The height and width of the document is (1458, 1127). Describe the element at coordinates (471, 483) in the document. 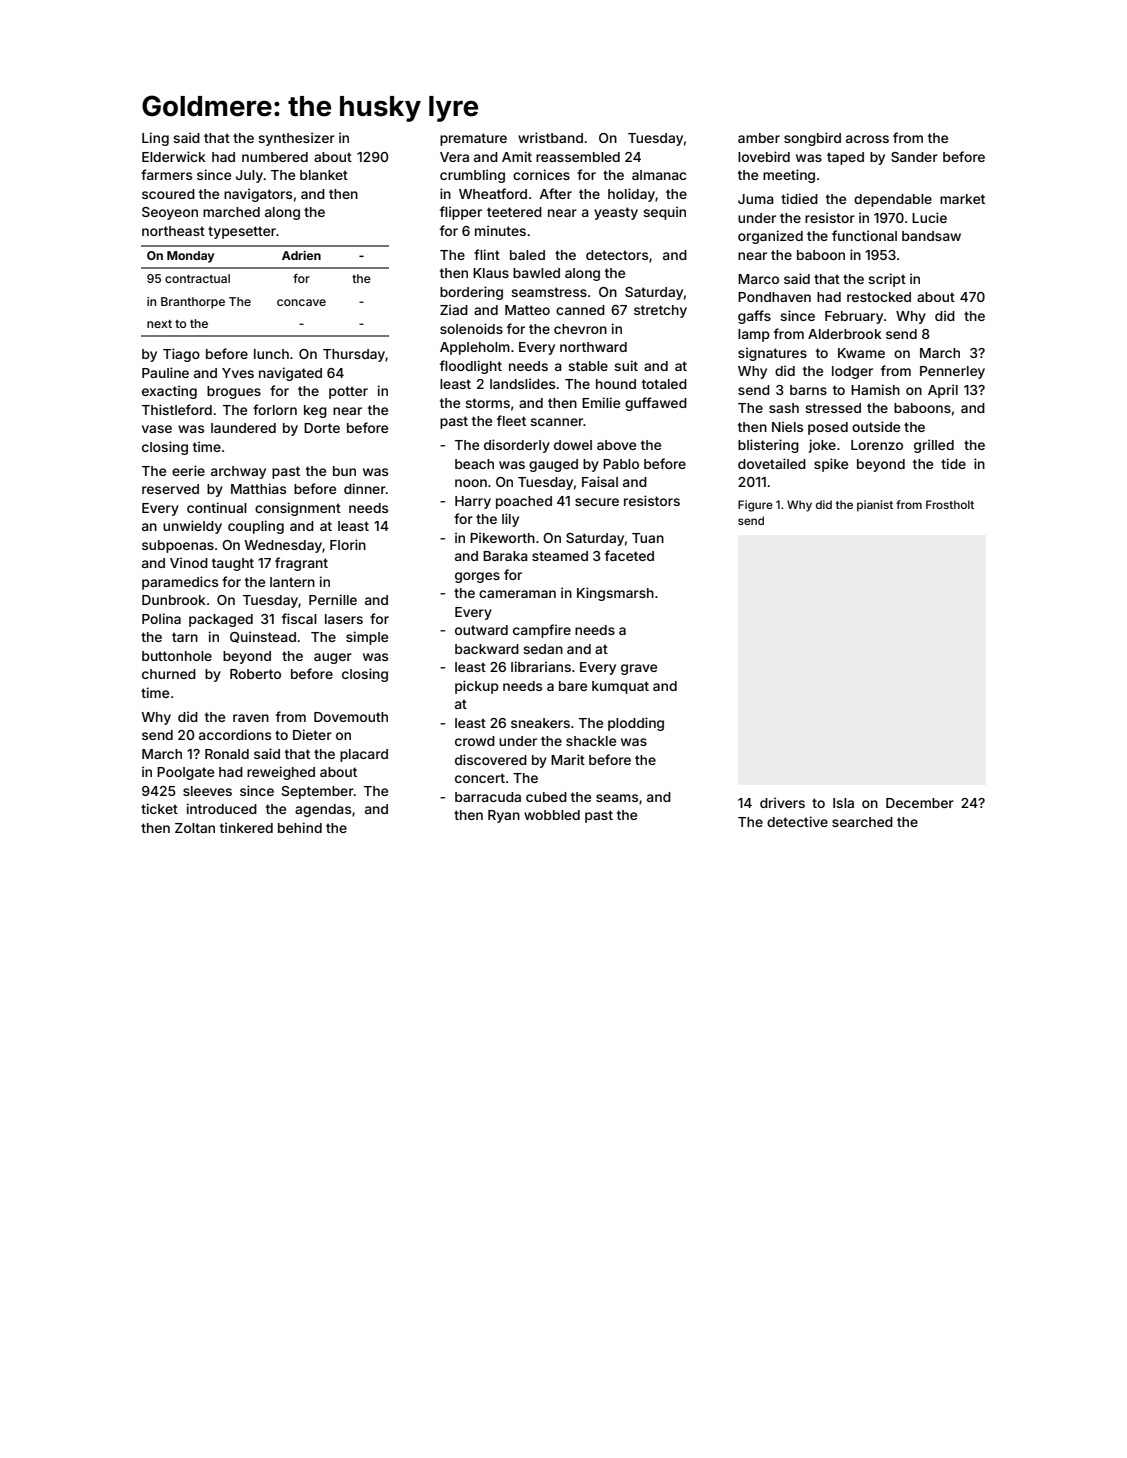

I see `noon` at that location.
